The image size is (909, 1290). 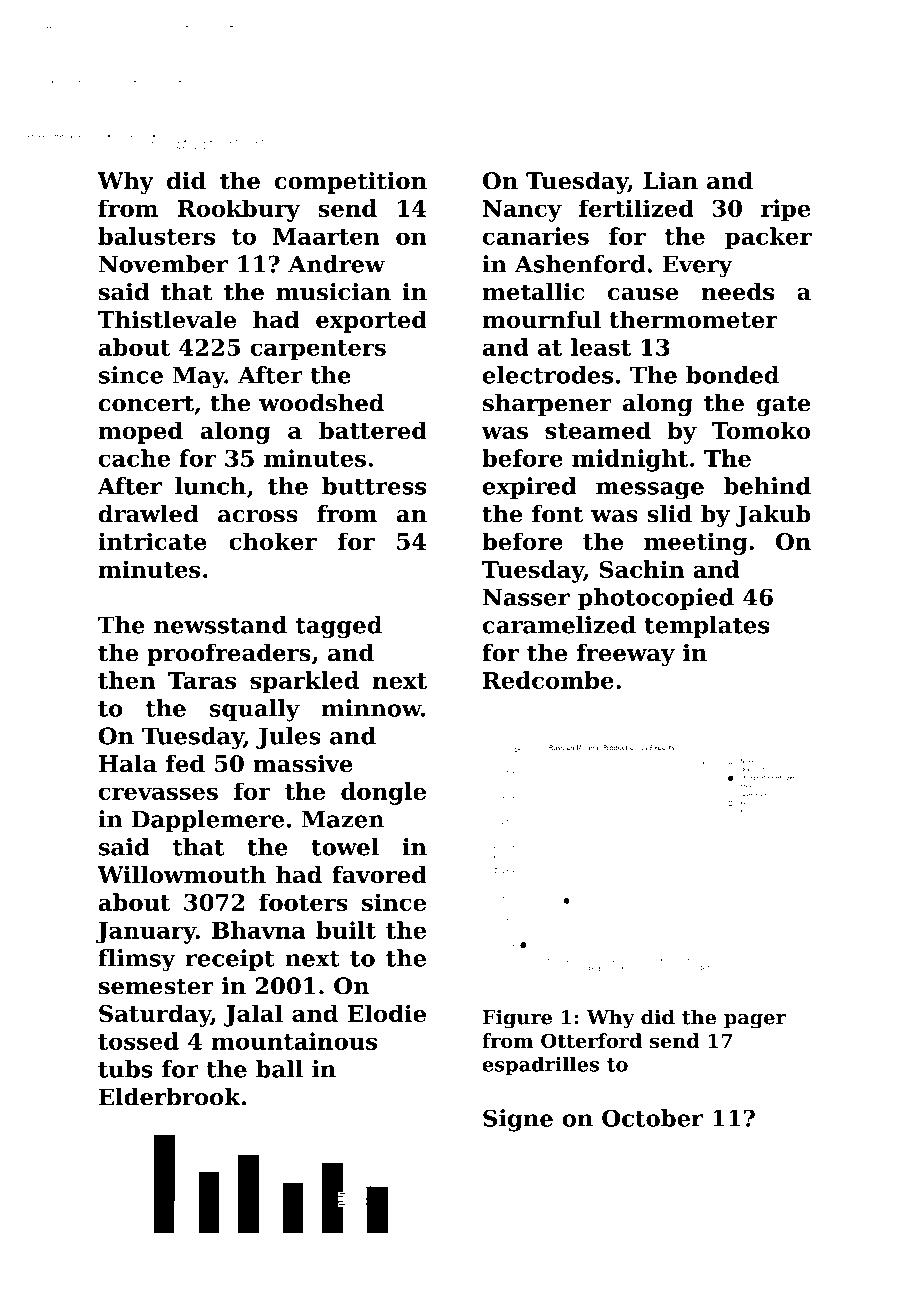 What do you see at coordinates (148, 514) in the screenshot?
I see `drawled` at bounding box center [148, 514].
